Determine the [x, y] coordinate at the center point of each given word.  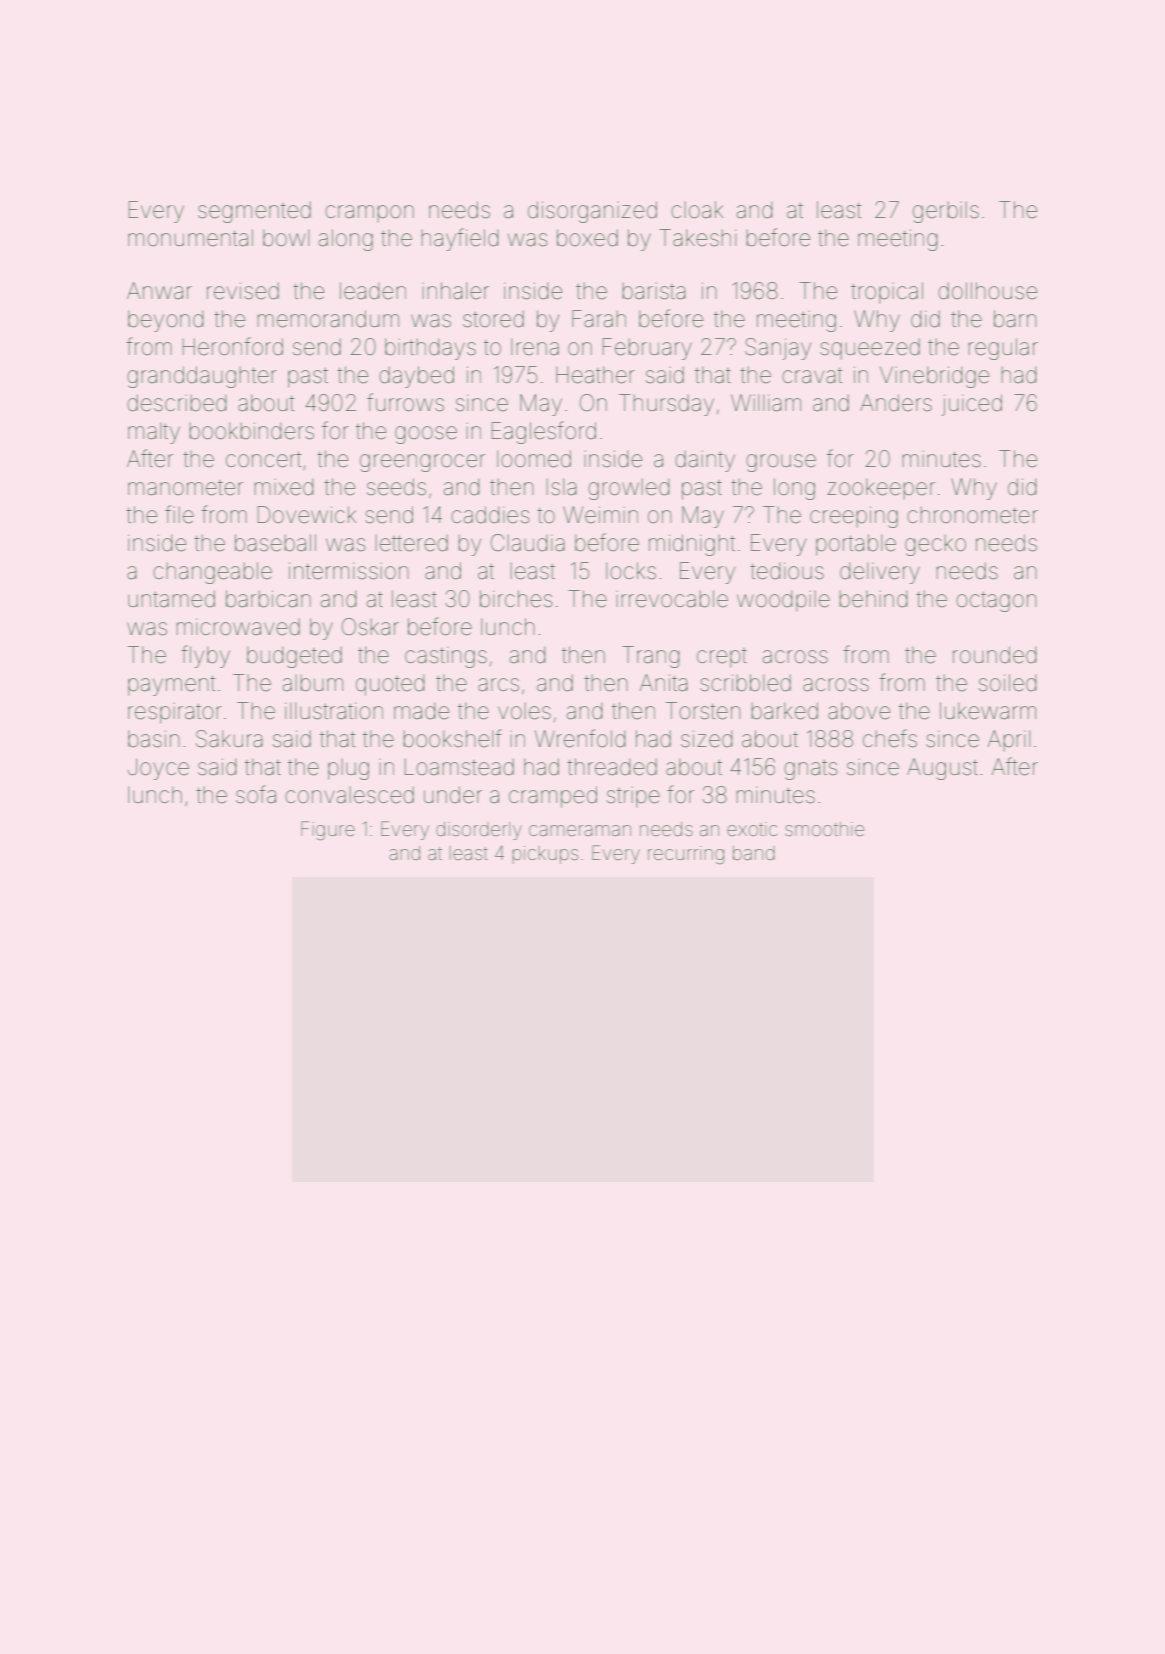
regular [1003, 349]
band [754, 853]
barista [654, 291]
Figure [328, 831]
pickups [545, 855]
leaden [373, 291]
